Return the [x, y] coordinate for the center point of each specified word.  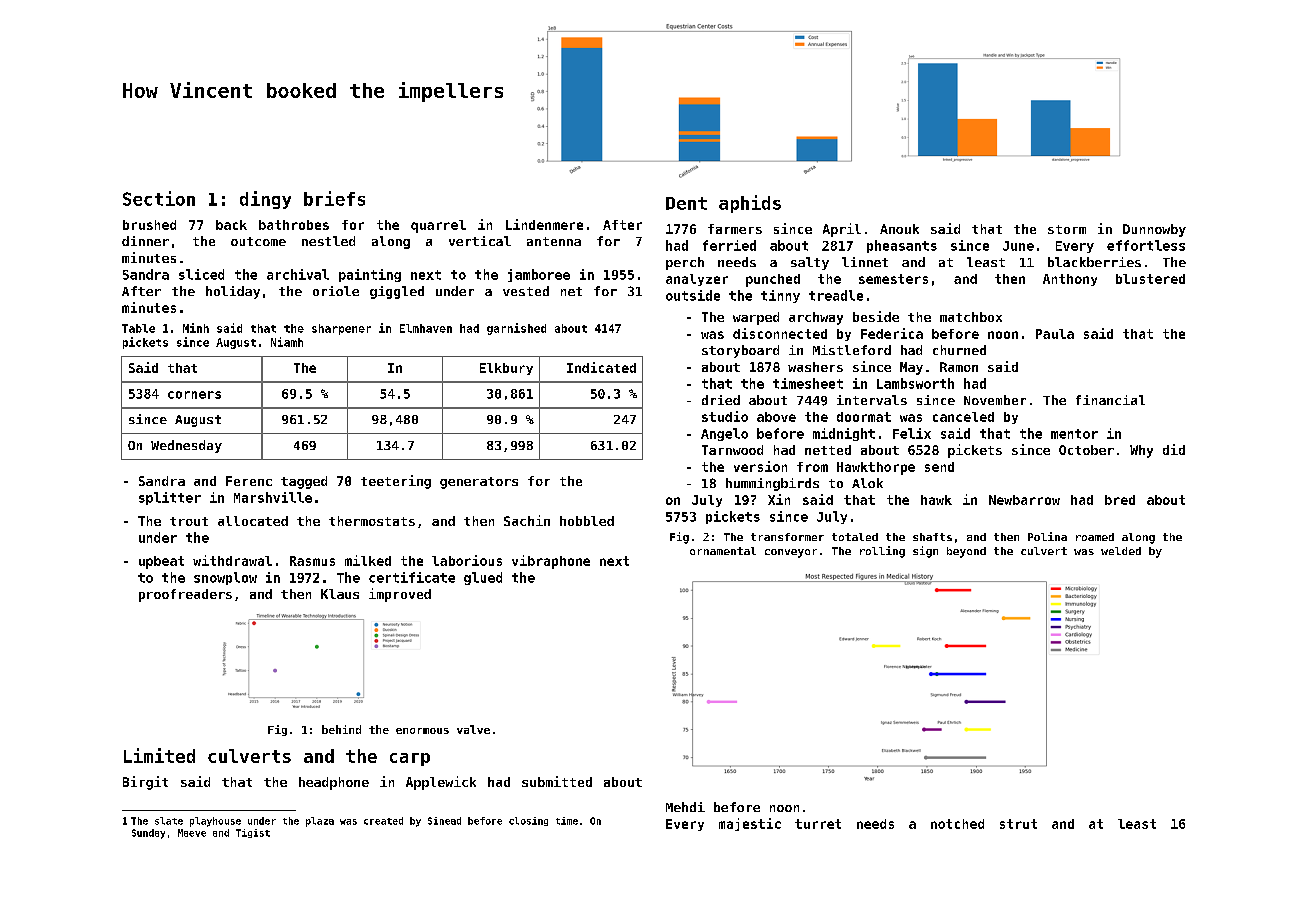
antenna [554, 241]
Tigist [253, 833]
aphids [750, 204]
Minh [196, 328]
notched [957, 824]
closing [528, 821]
